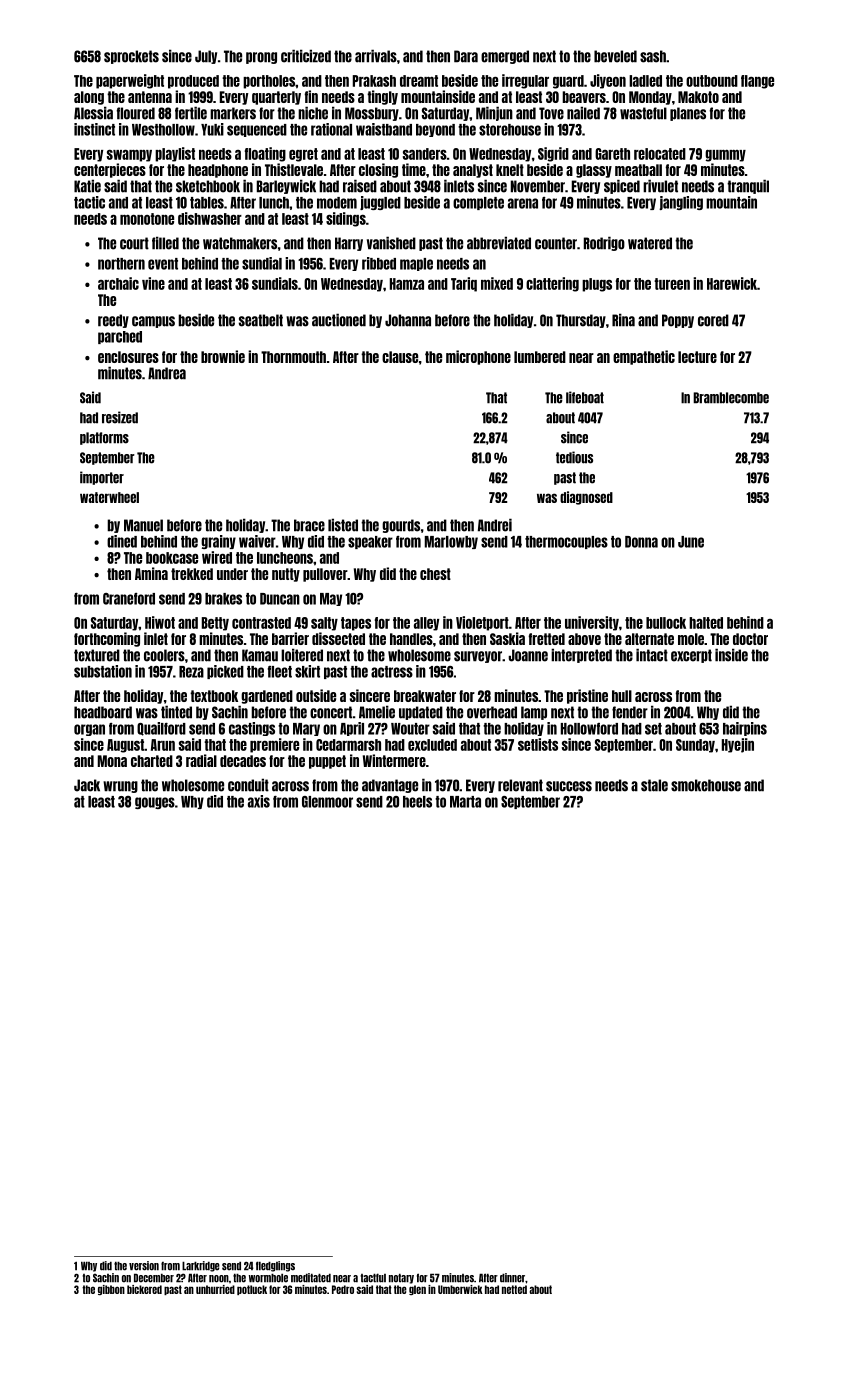  Describe the element at coordinates (259, 801) in the document. I see `axis` at that location.
